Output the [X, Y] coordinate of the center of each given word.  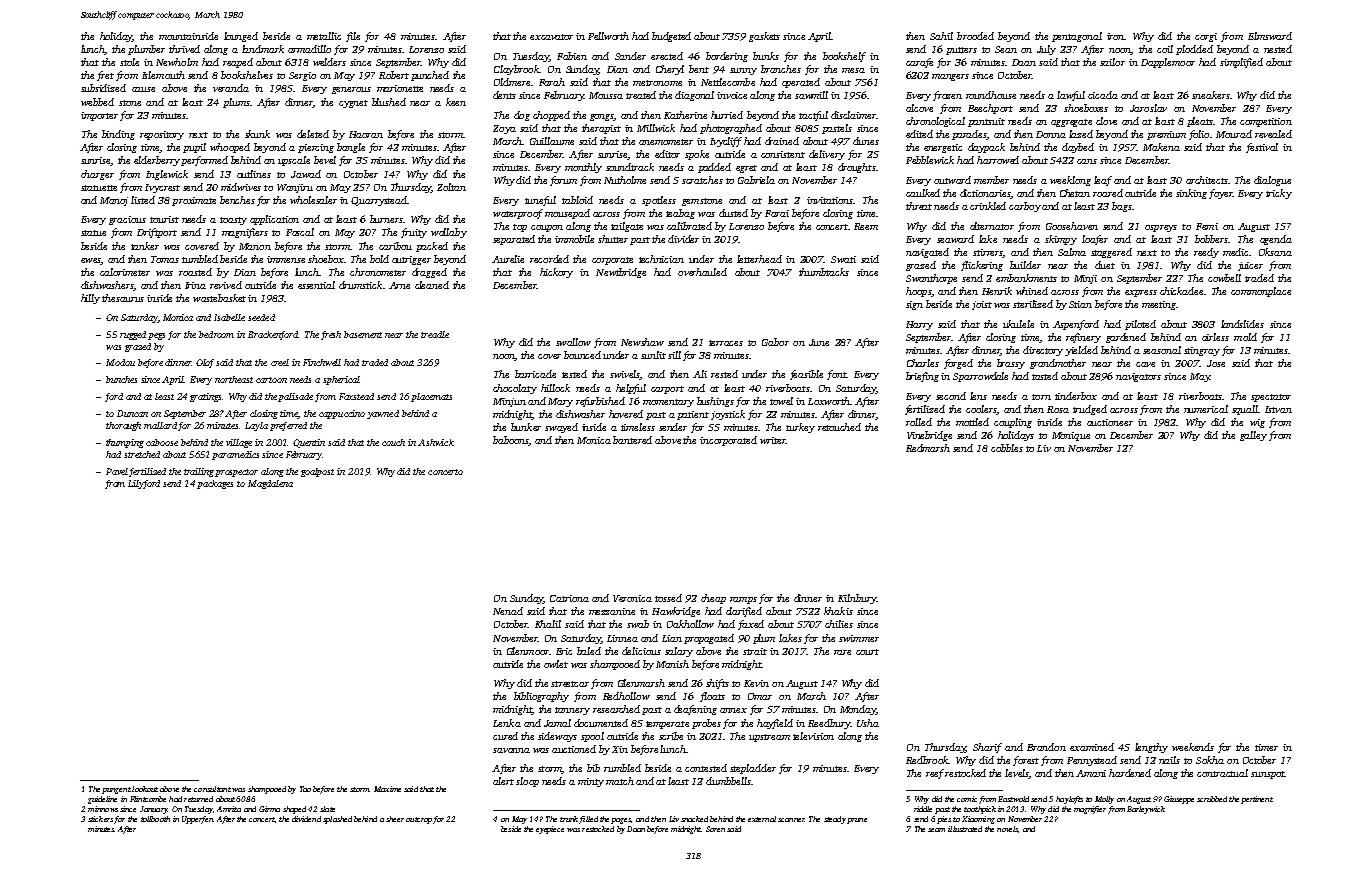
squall [1245, 410]
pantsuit [986, 122]
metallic [324, 36]
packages [215, 484]
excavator [551, 37]
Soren [715, 829]
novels [1007, 829]
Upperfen [197, 820]
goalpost [317, 472]
